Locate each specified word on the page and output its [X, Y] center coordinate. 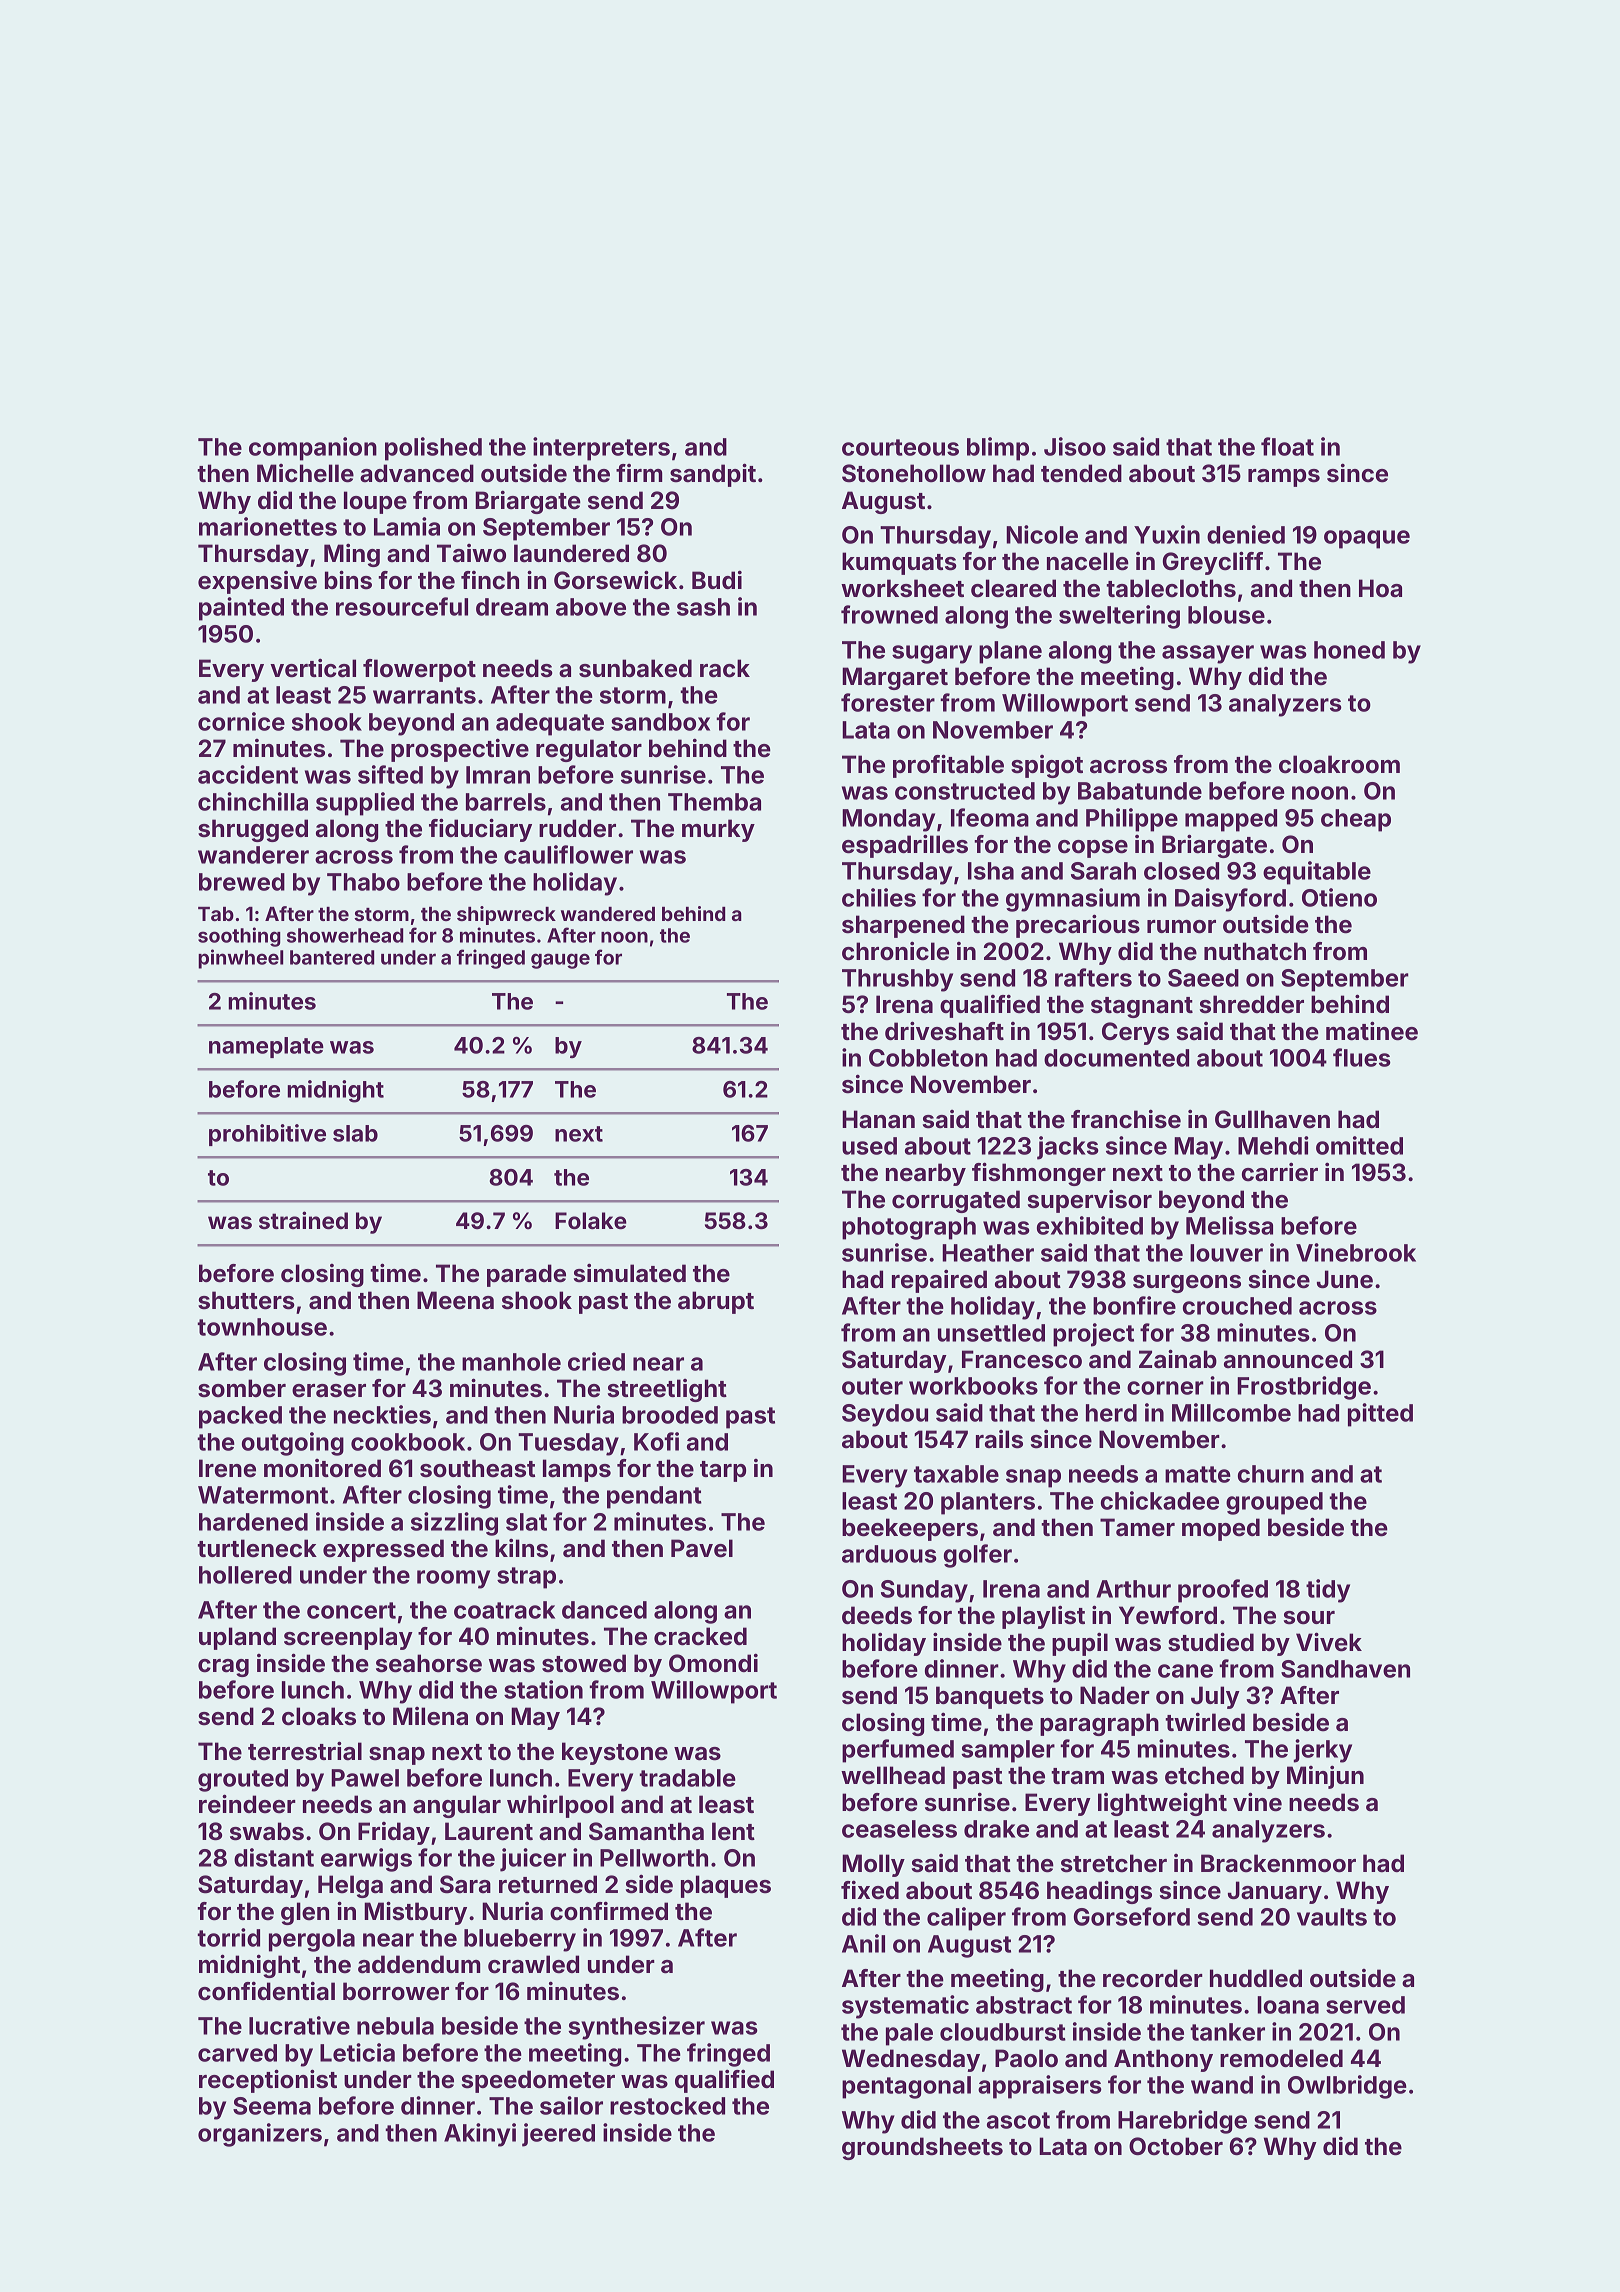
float [1287, 446]
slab [355, 1133]
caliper [966, 1919]
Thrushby [897, 980]
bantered [332, 957]
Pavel [702, 1548]
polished [433, 449]
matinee [1372, 1031]
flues [1362, 1057]
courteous [900, 447]
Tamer [1137, 1527]
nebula [395, 2026]
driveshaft [944, 1031]
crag [223, 1668]
